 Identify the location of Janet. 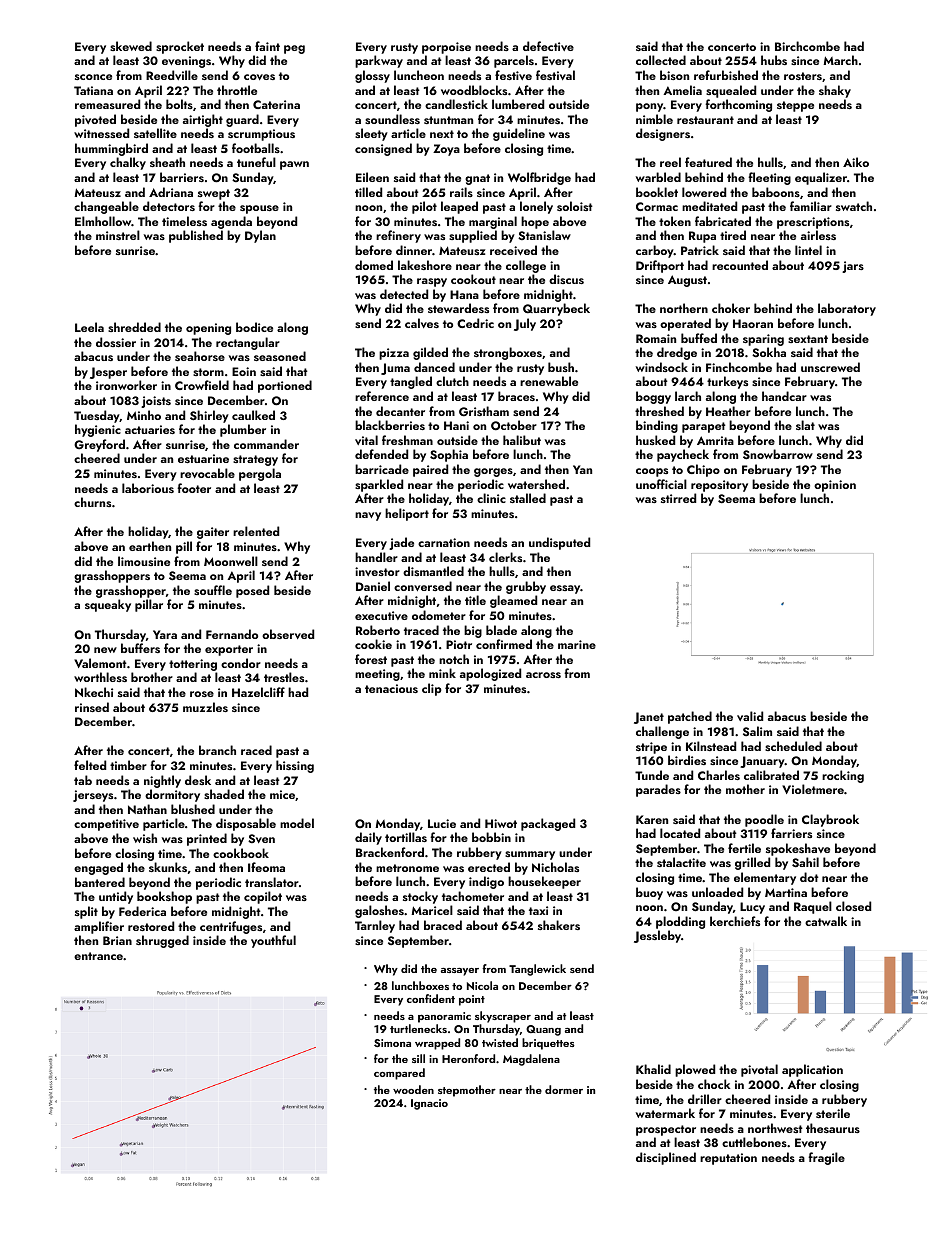
(649, 718).
